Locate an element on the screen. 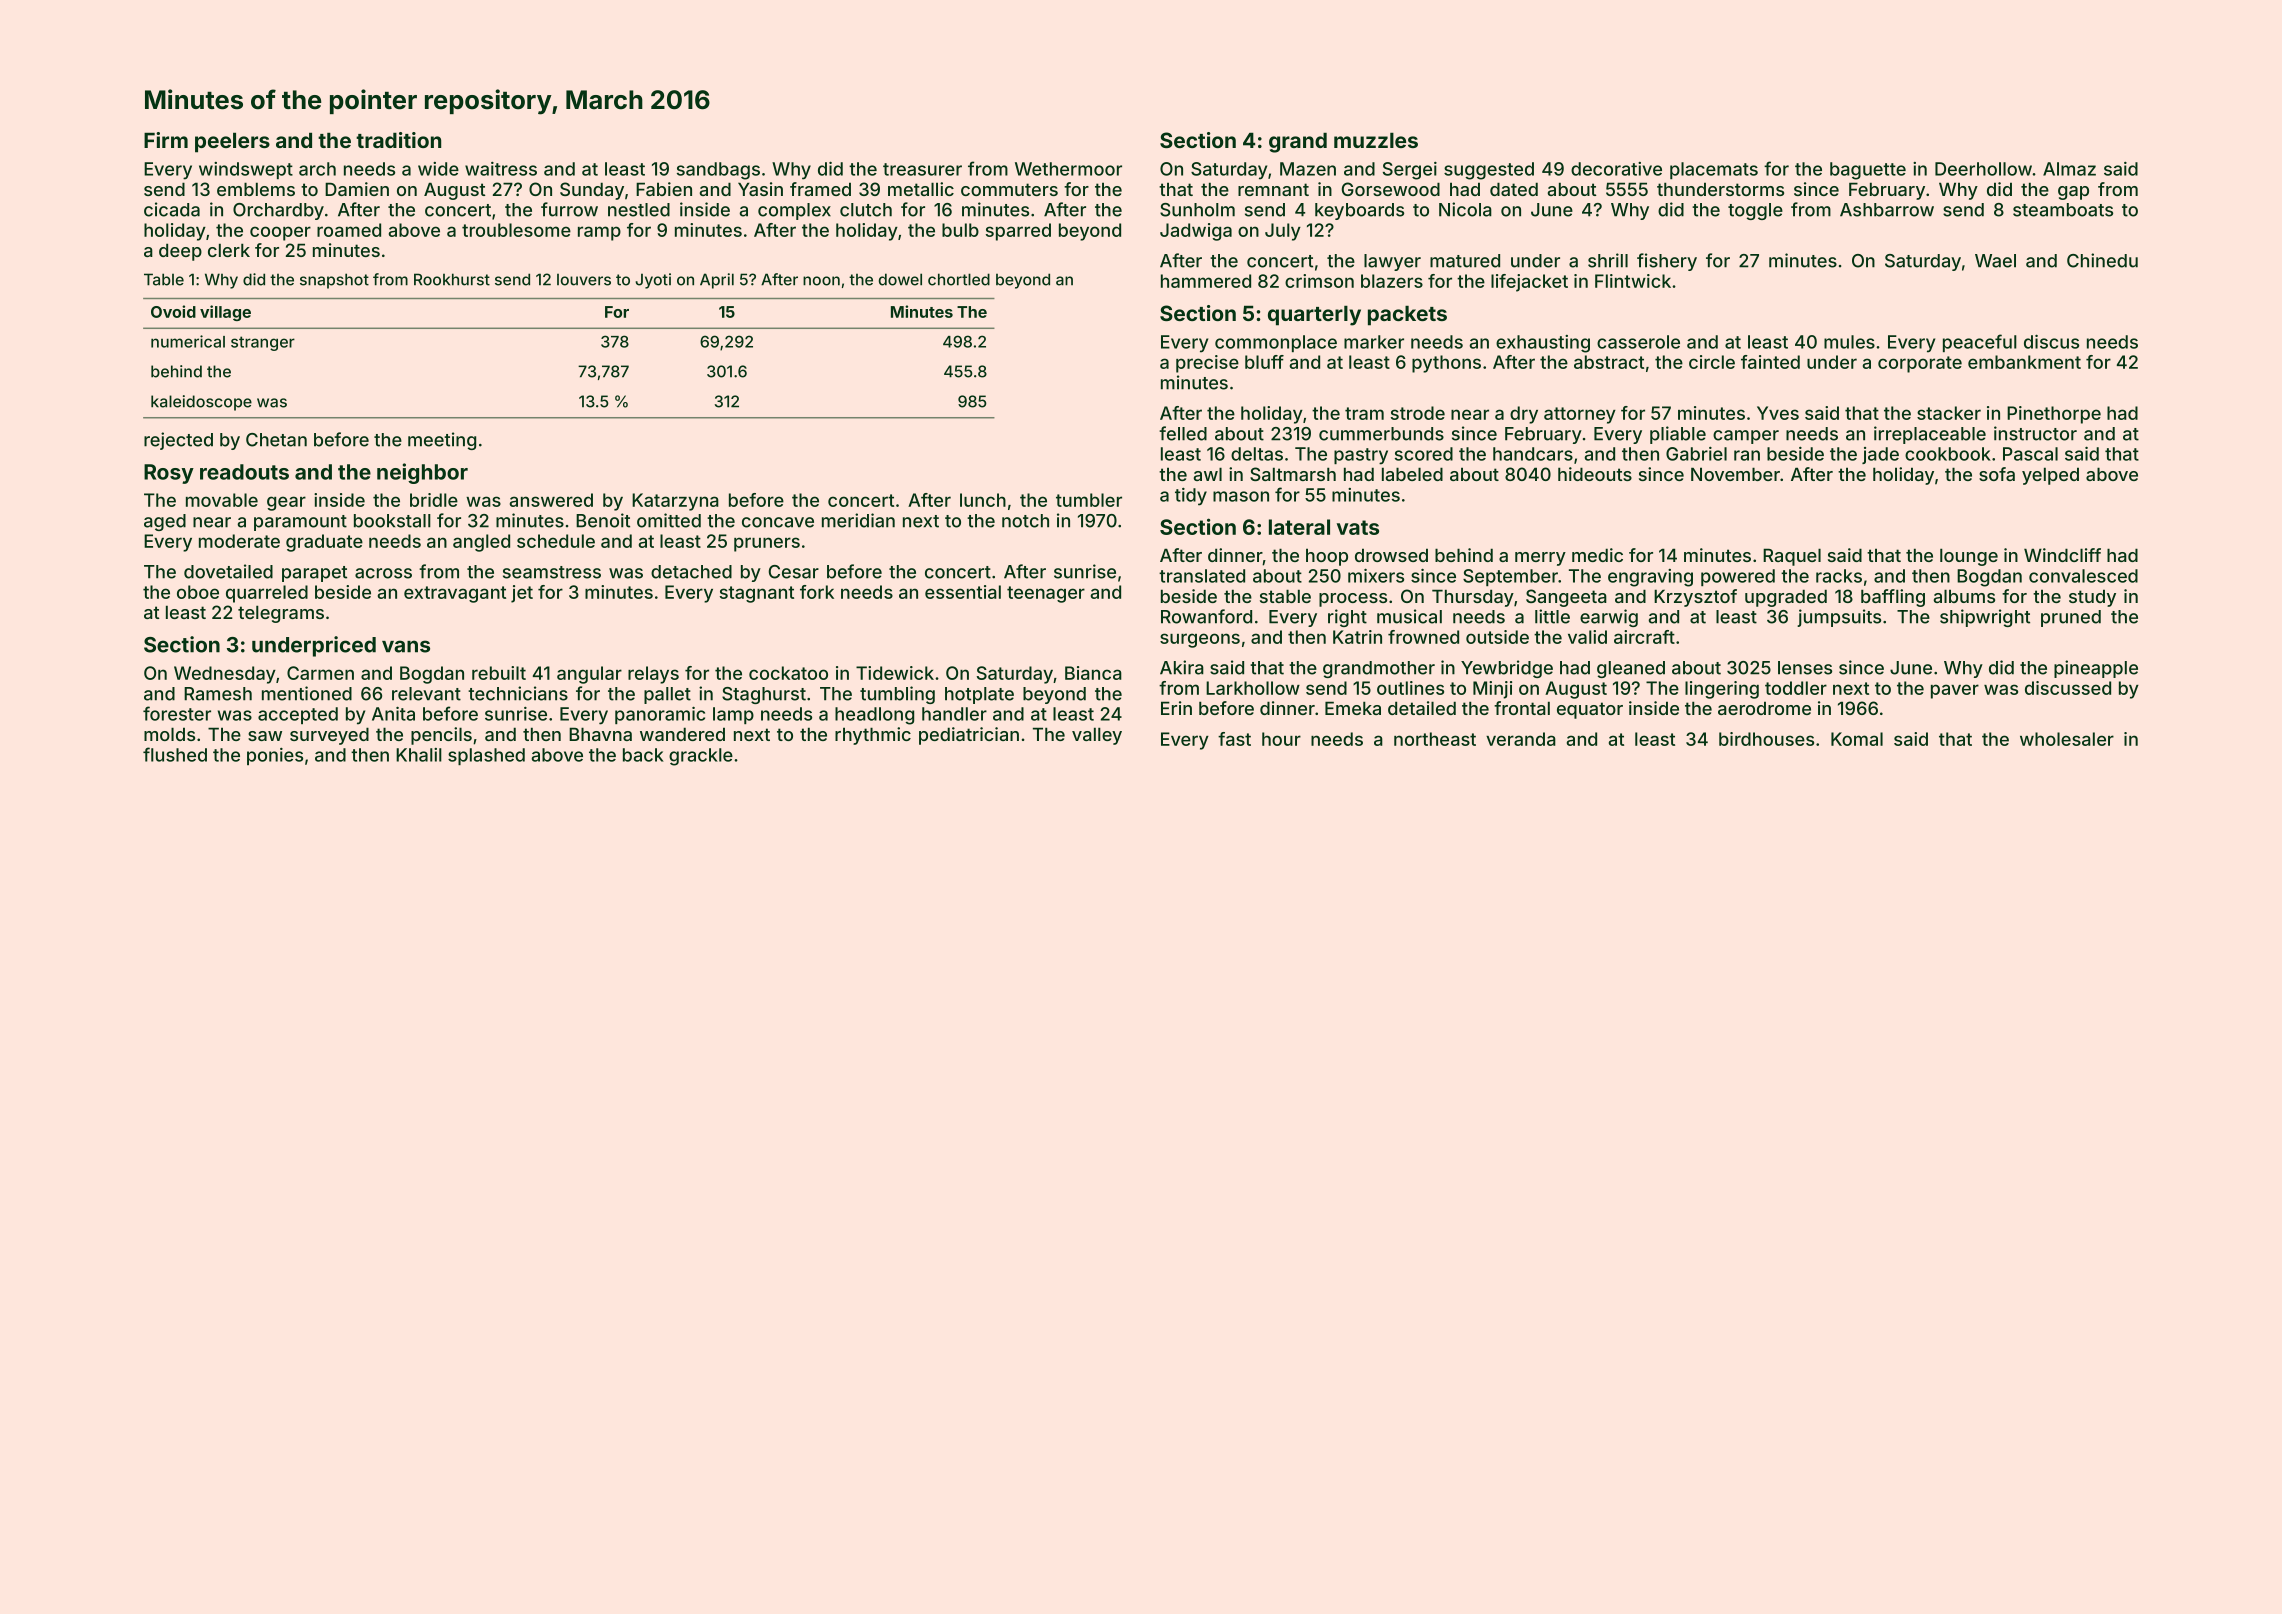 Image resolution: width=2282 pixels, height=1614 pixels. attorney is located at coordinates (1580, 415).
